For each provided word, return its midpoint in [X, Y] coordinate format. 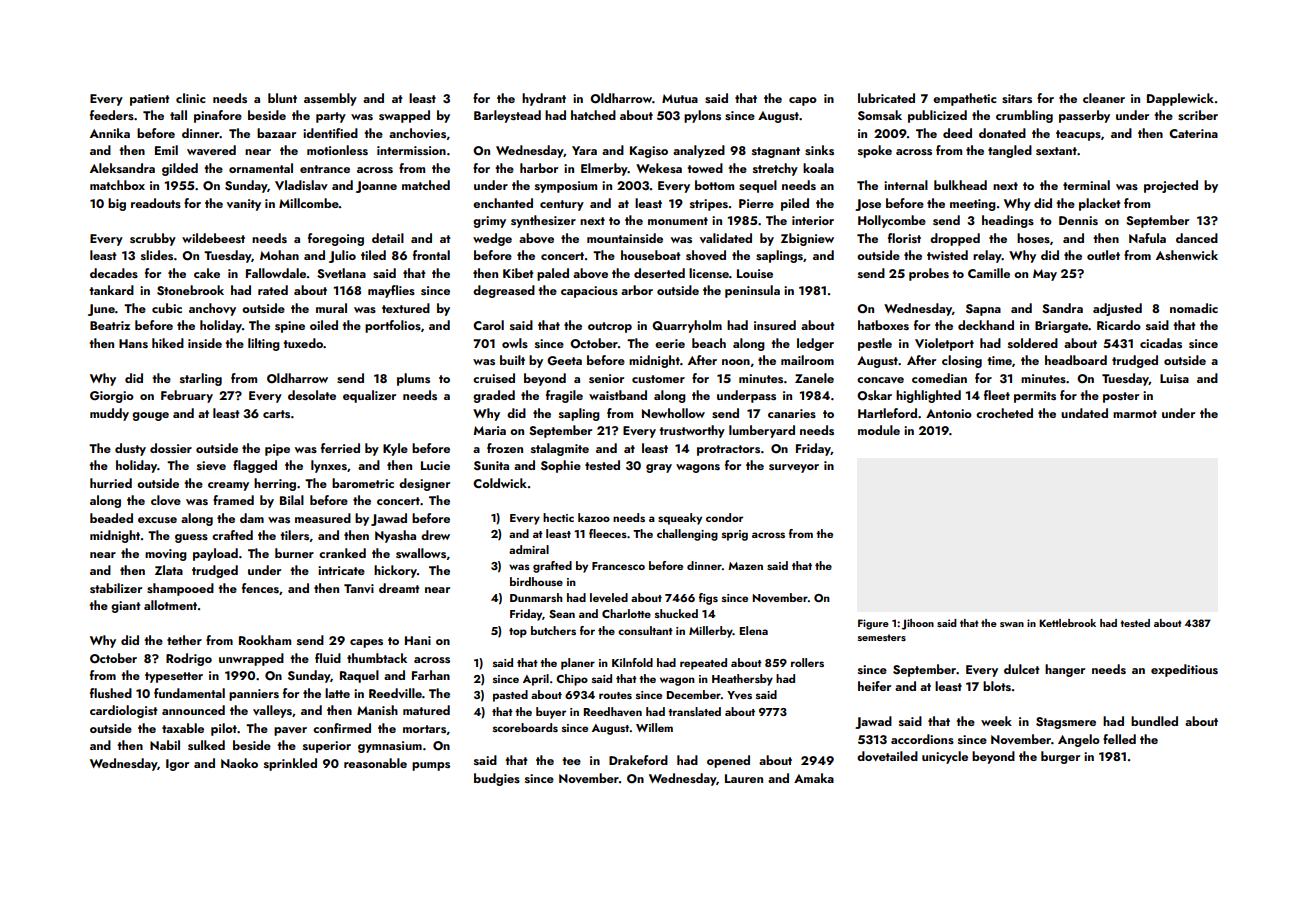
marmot [1135, 414]
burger [1060, 757]
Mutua [680, 98]
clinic [191, 98]
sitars [1017, 98]
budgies [497, 779]
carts [276, 414]
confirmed [342, 728]
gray [659, 468]
